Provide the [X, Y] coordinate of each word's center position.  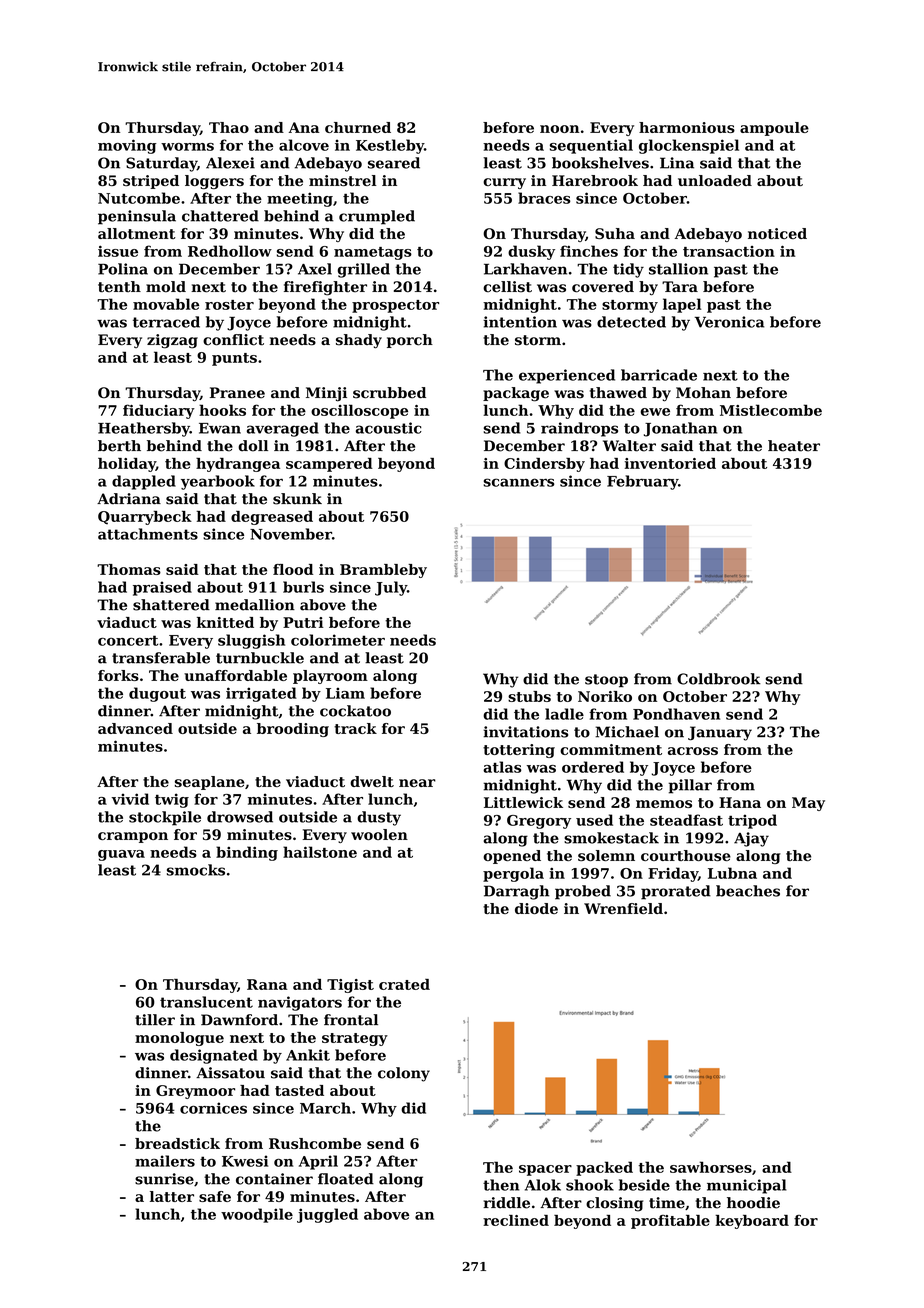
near [417, 783]
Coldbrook [719, 679]
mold [166, 287]
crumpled [377, 217]
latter [172, 1196]
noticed [777, 233]
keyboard [752, 1222]
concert [128, 640]
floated [346, 1179]
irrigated [261, 694]
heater [794, 446]
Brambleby [383, 571]
